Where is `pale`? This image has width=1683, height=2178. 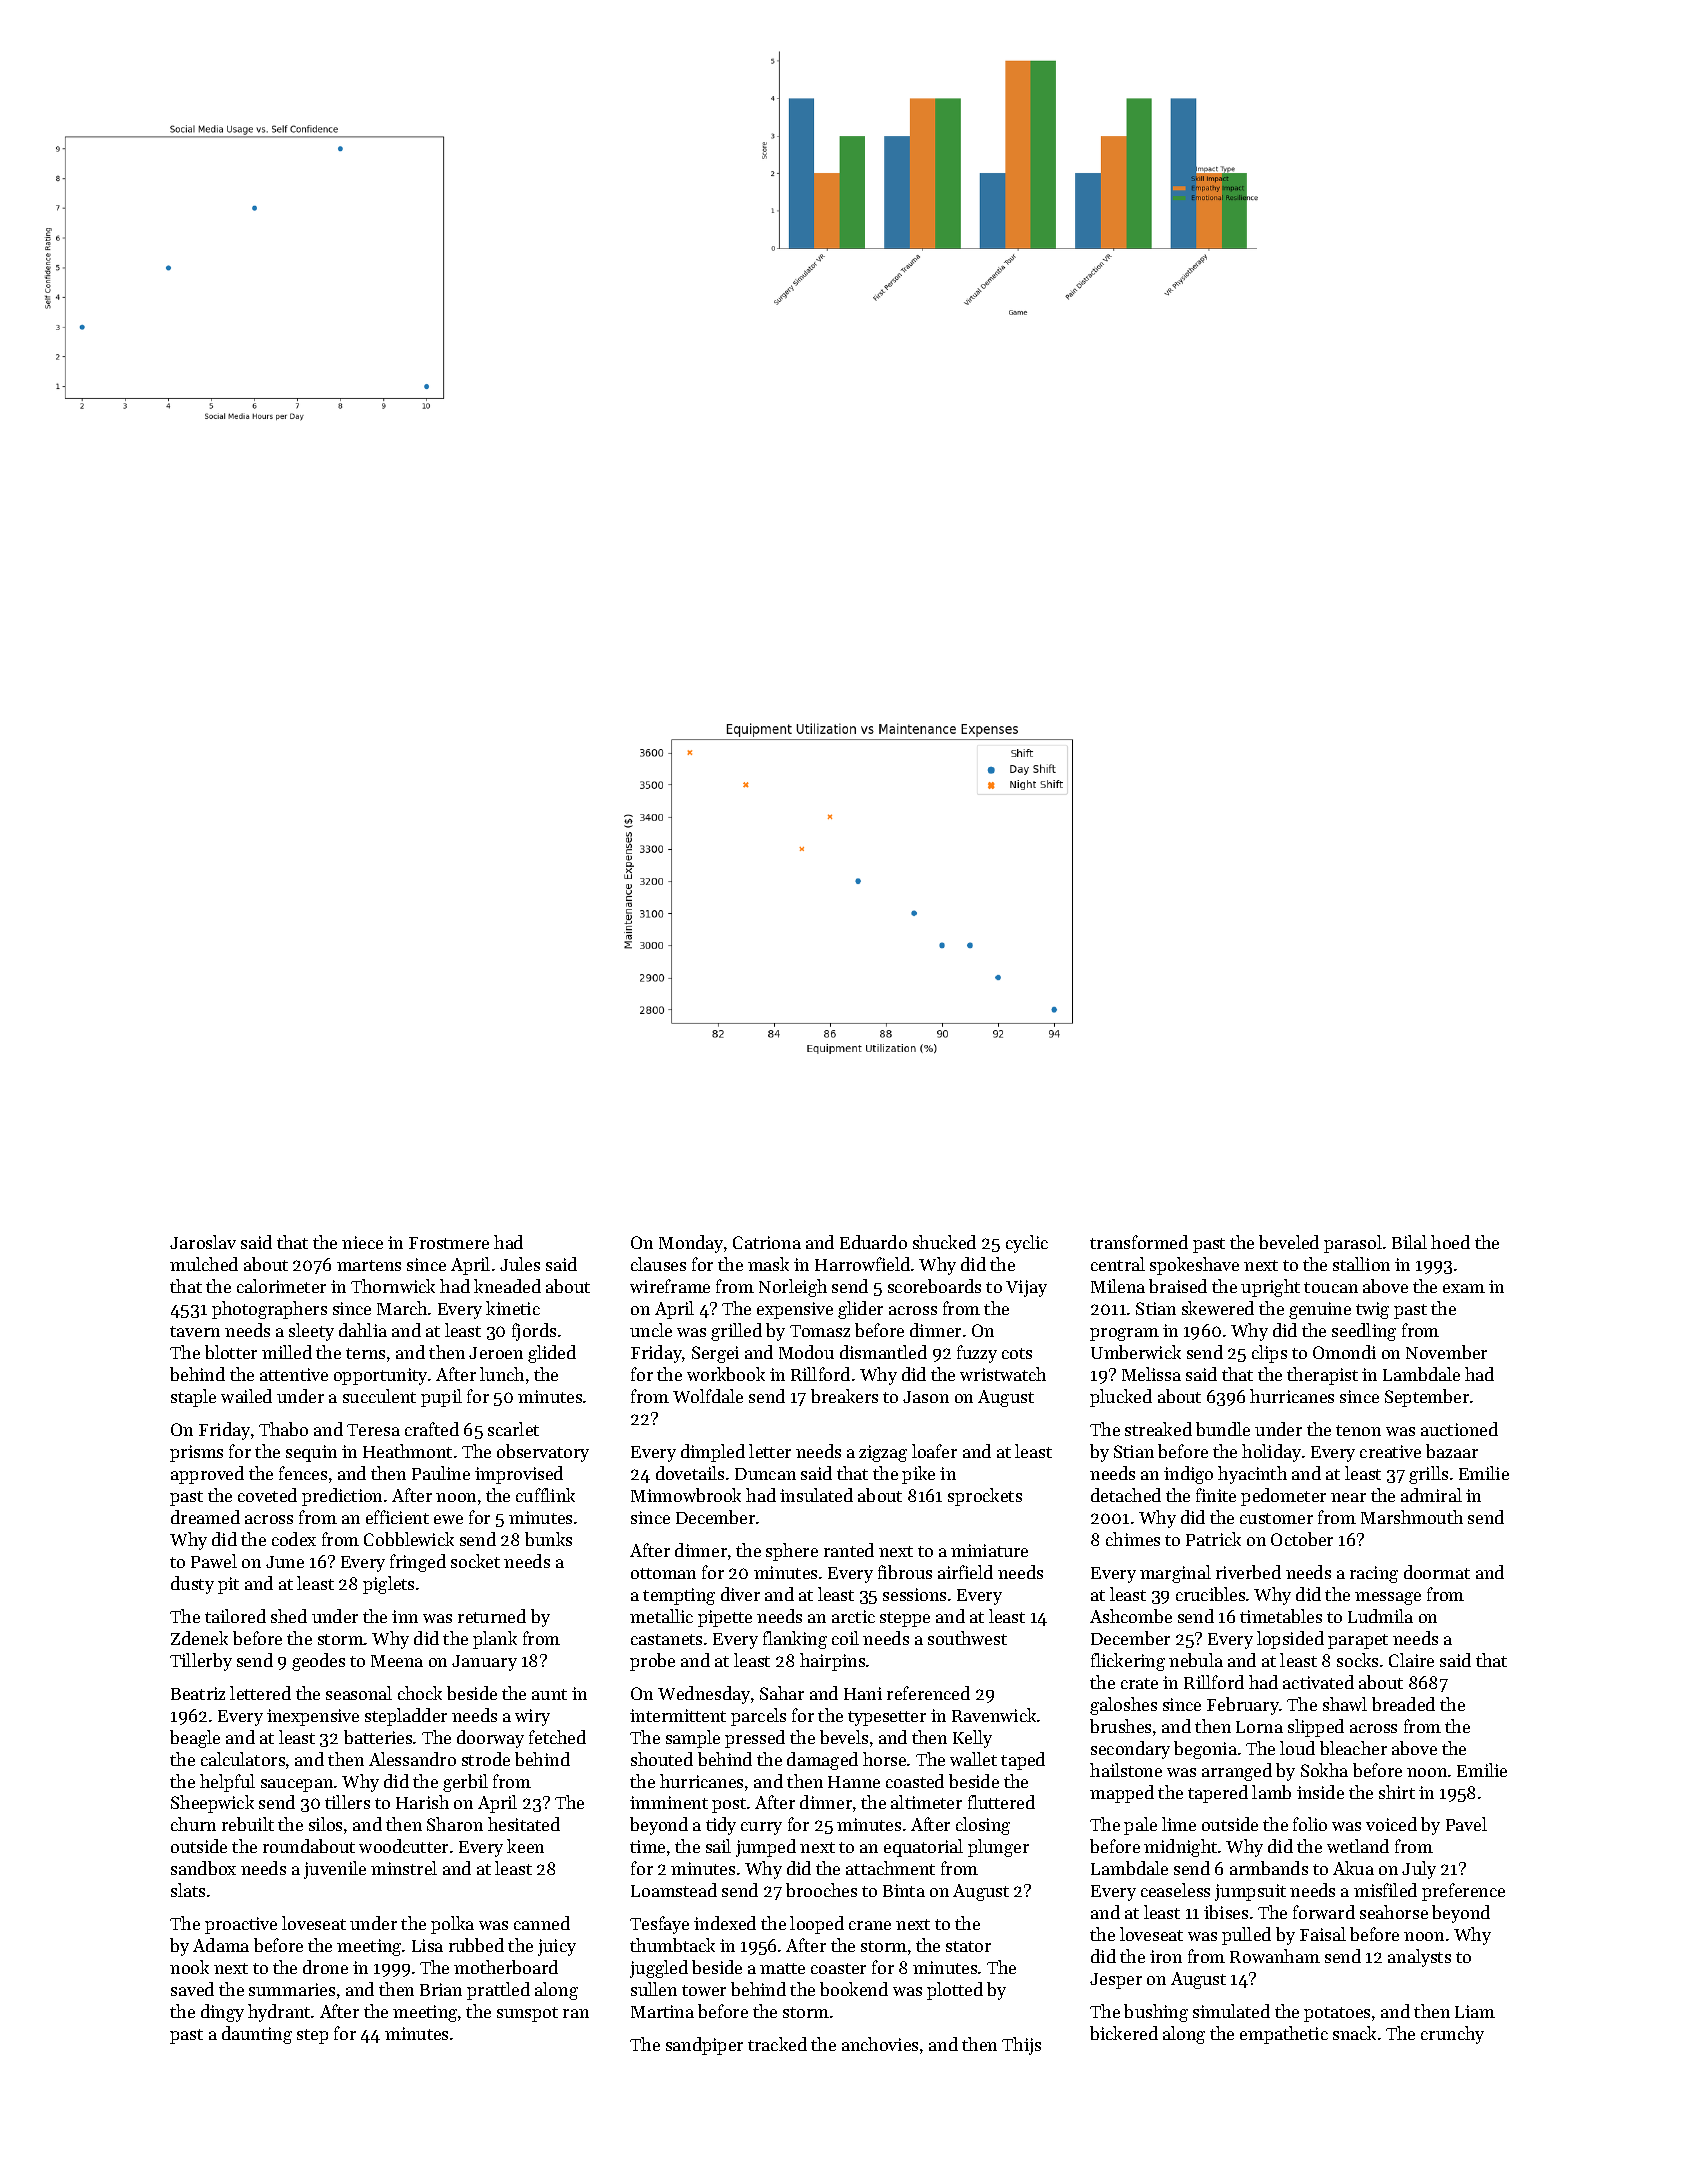 pale is located at coordinates (1140, 1826).
